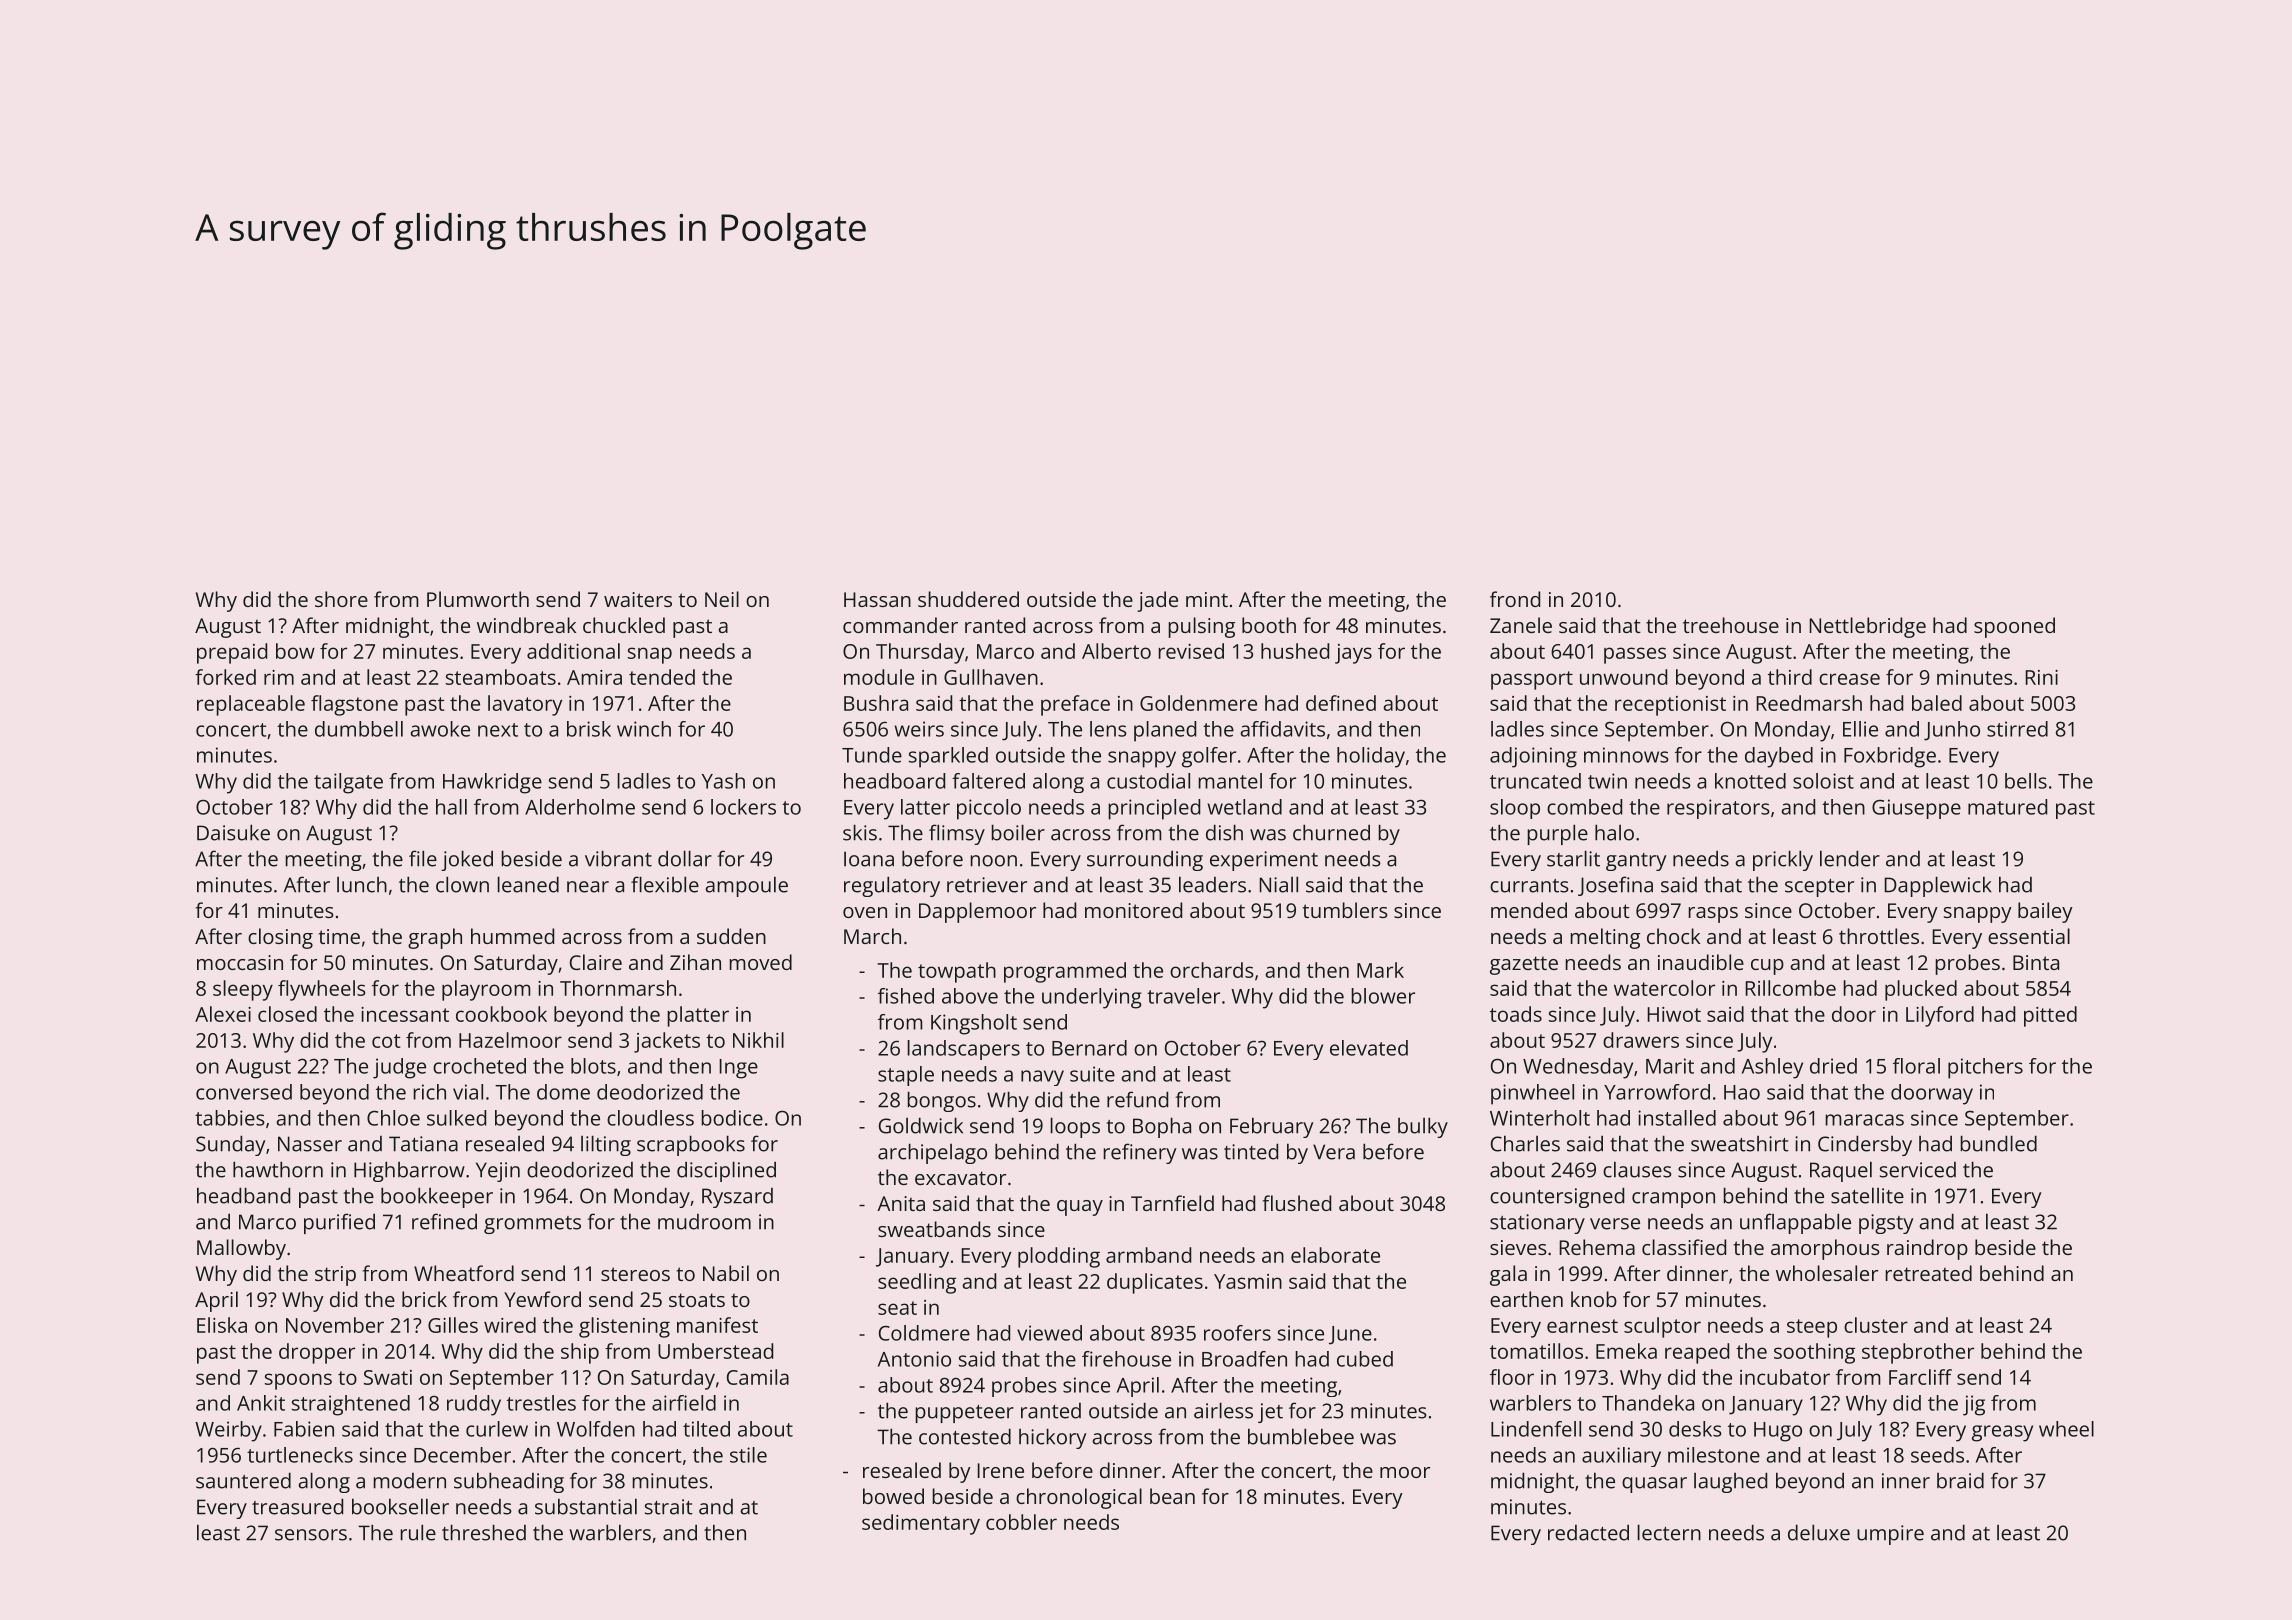 Image resolution: width=2292 pixels, height=1620 pixels. Describe the element at coordinates (662, 677) in the screenshot. I see `tended` at that location.
